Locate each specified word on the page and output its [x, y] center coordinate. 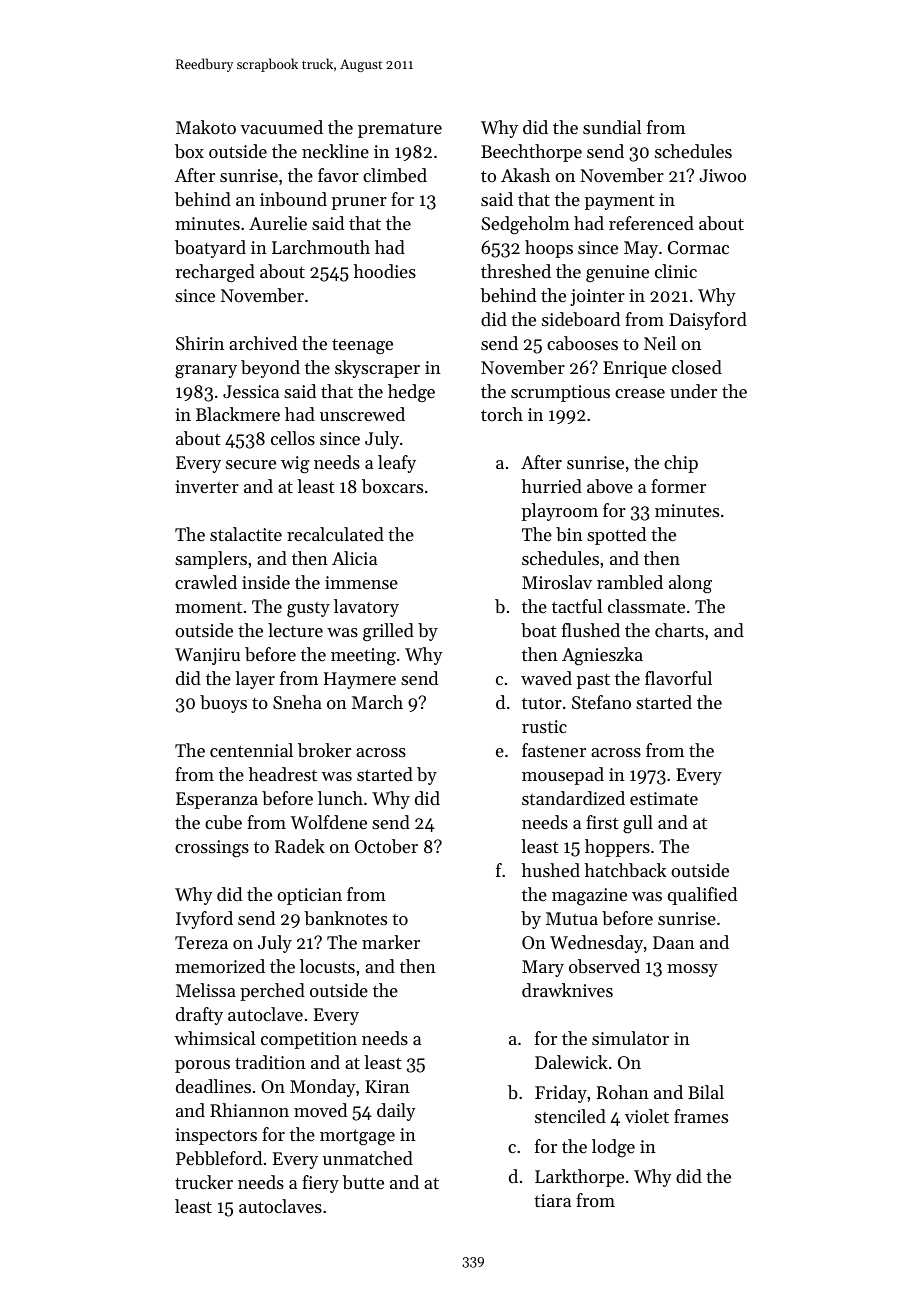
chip [681, 464]
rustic [544, 726]
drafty [199, 1016]
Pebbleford [219, 1158]
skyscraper [377, 369]
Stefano [601, 702]
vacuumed [281, 127]
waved [546, 678]
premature [400, 130]
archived [263, 343]
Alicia [354, 558]
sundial [612, 127]
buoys [223, 704]
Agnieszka [602, 656]
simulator [630, 1038]
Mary [543, 968]
